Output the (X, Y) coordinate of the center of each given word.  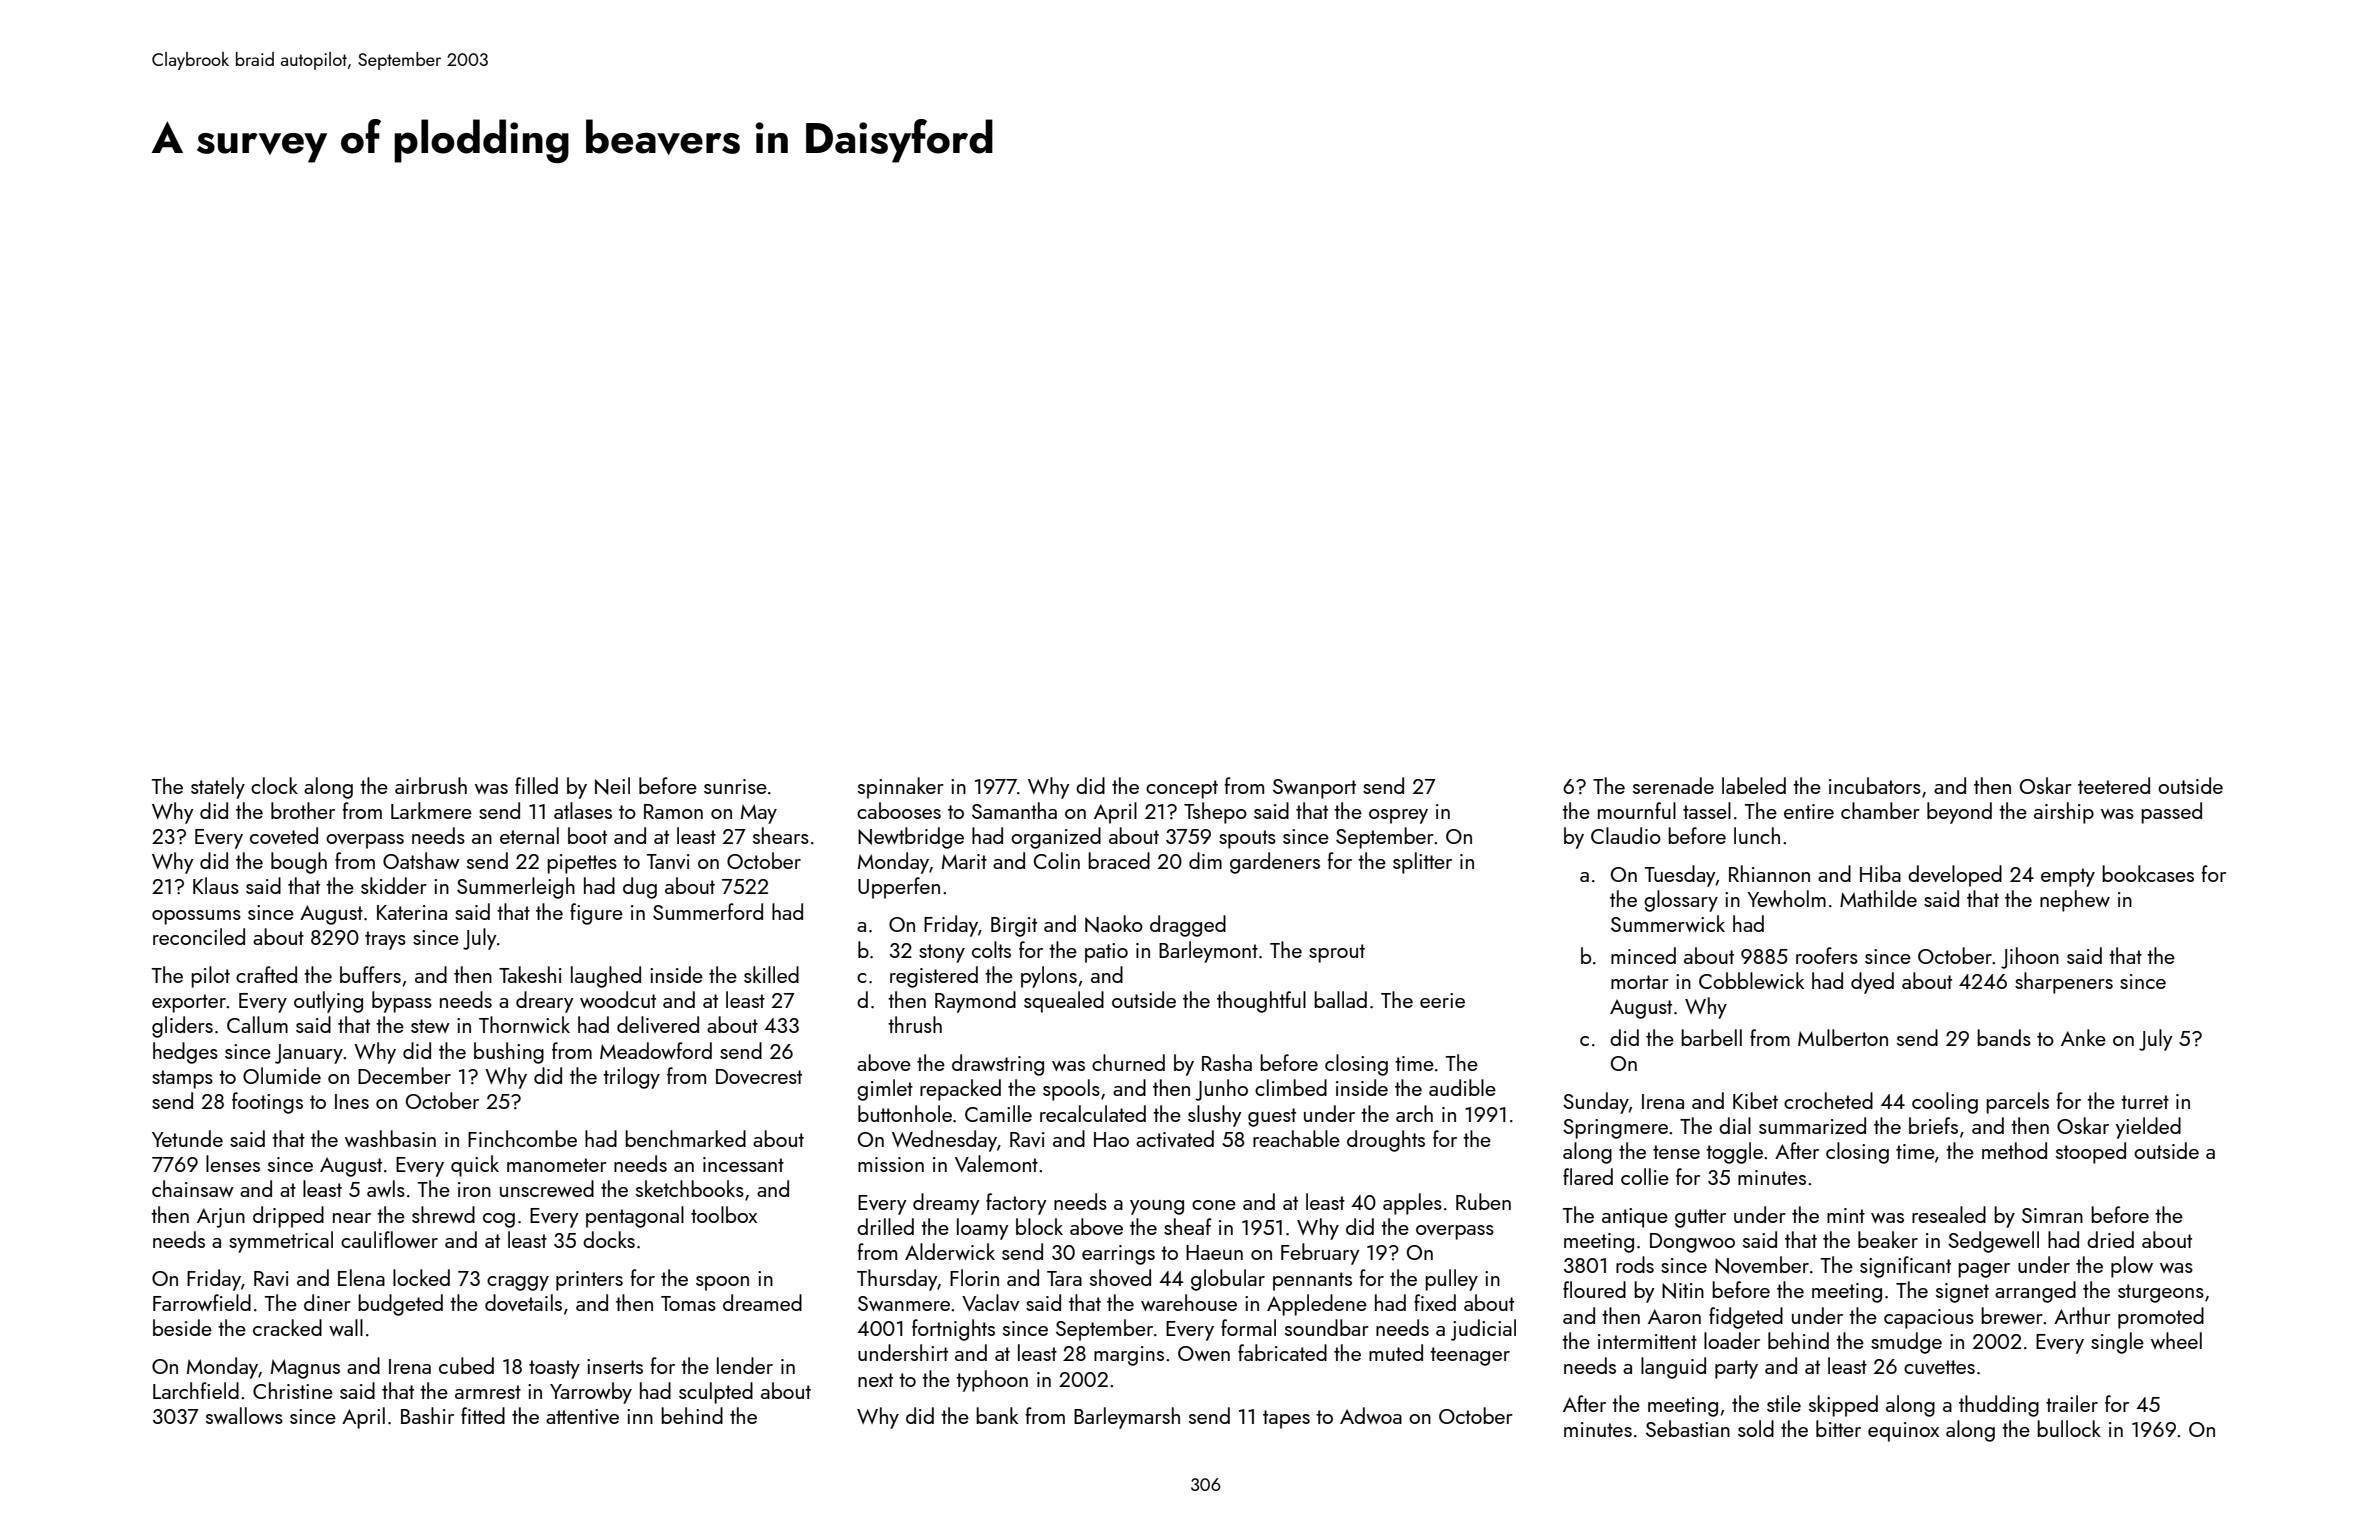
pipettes (582, 864)
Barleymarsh (1127, 1418)
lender (745, 1365)
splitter (1422, 863)
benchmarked (685, 1138)
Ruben (1483, 1201)
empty (2068, 877)
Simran (2052, 1215)
